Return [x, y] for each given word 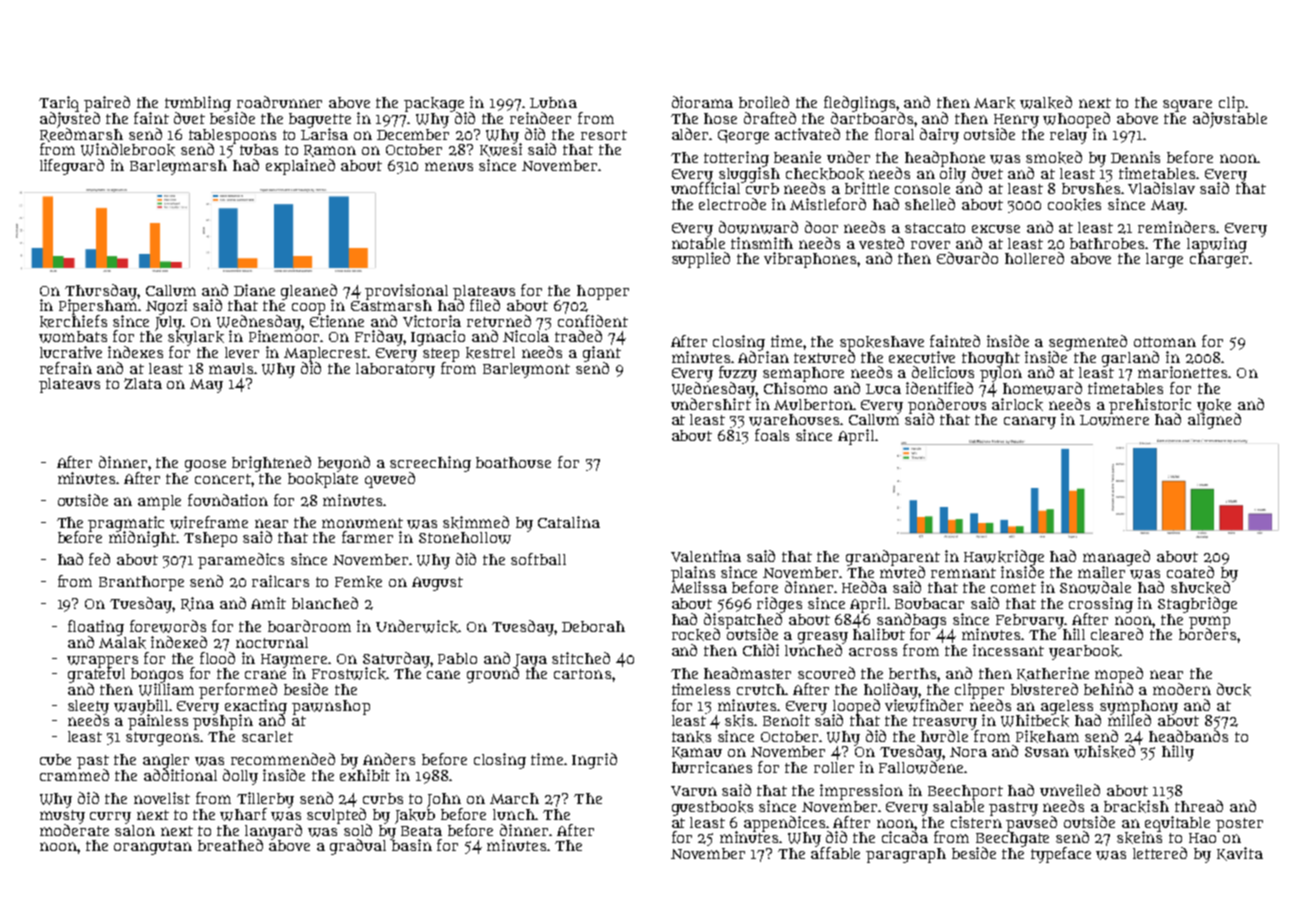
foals [772, 435]
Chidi [761, 650]
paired [107, 104]
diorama [702, 102]
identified [939, 388]
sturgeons [163, 739]
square [1187, 106]
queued [390, 480]
